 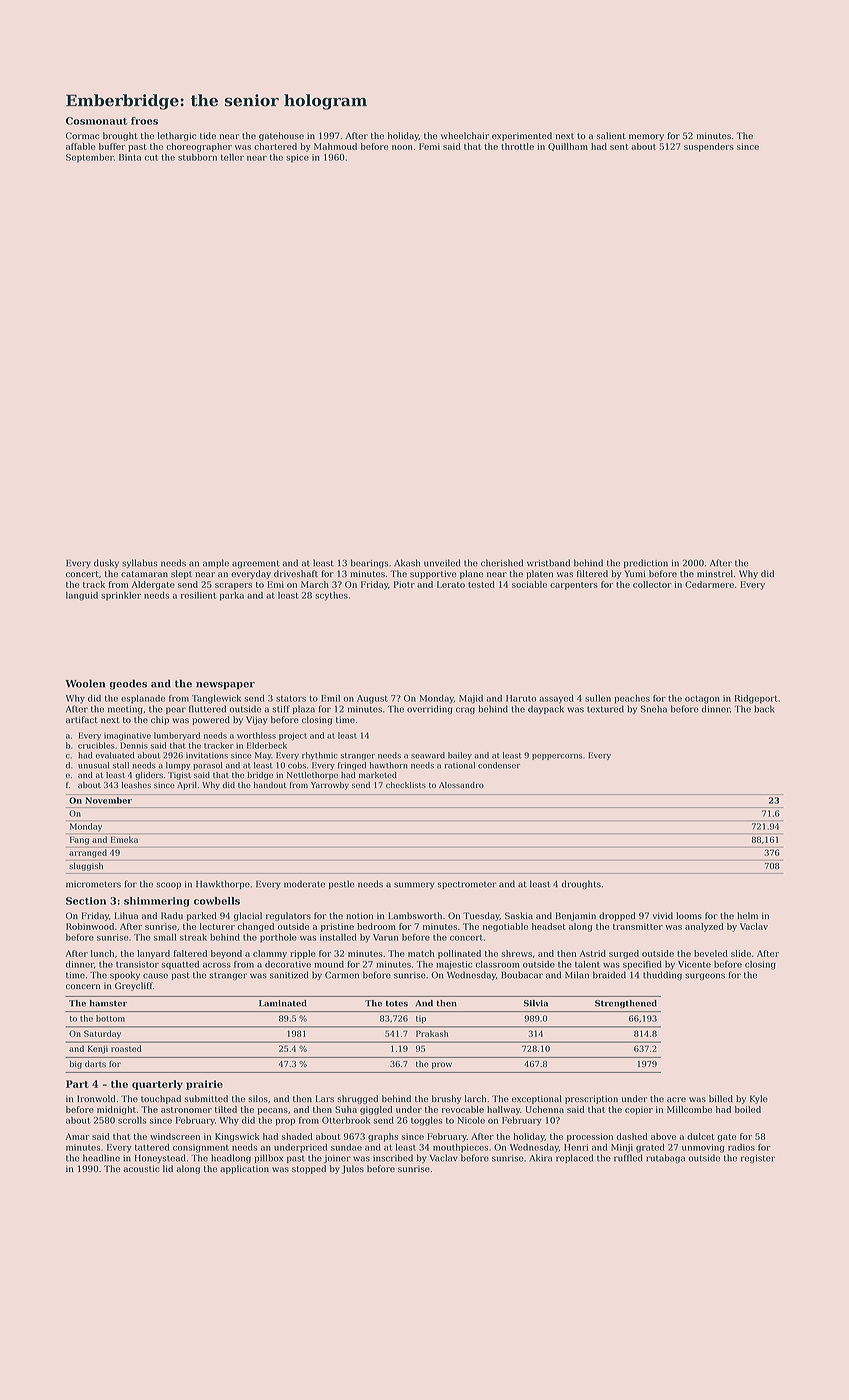 I want to click on Laminated, so click(x=283, y=1003).
